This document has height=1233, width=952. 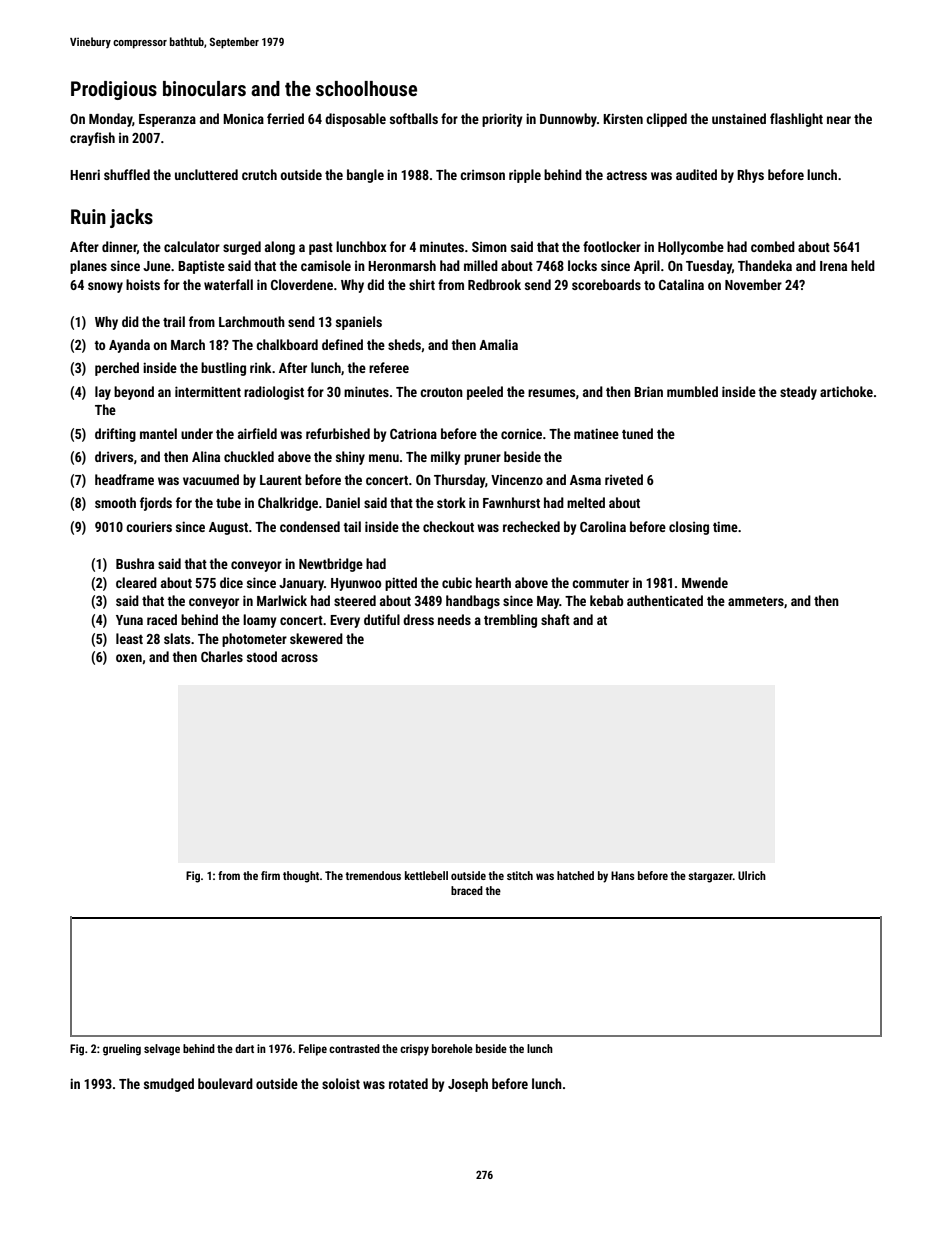 I want to click on intermittent, so click(x=208, y=391).
